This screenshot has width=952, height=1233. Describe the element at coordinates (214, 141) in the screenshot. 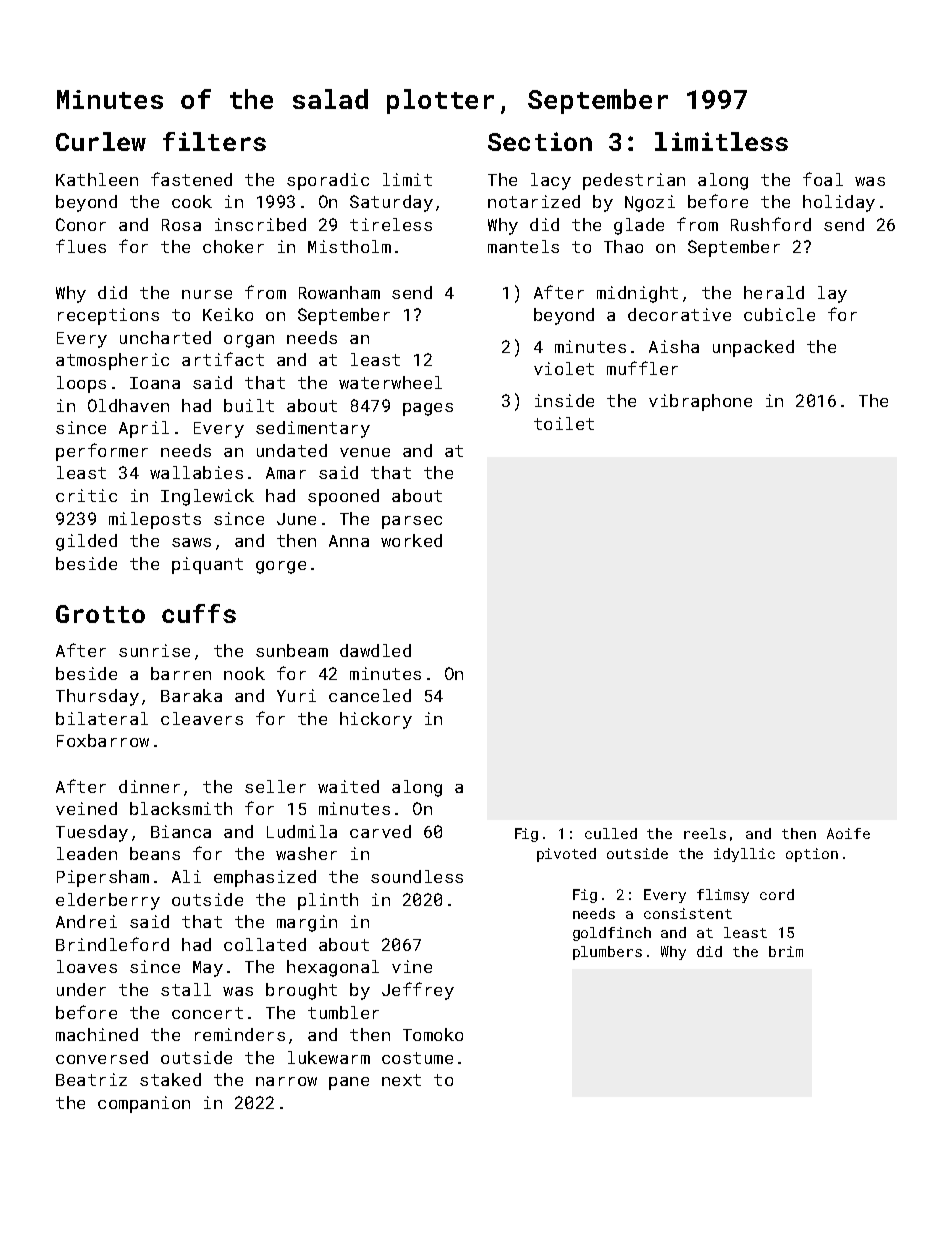

I see `filters` at that location.
